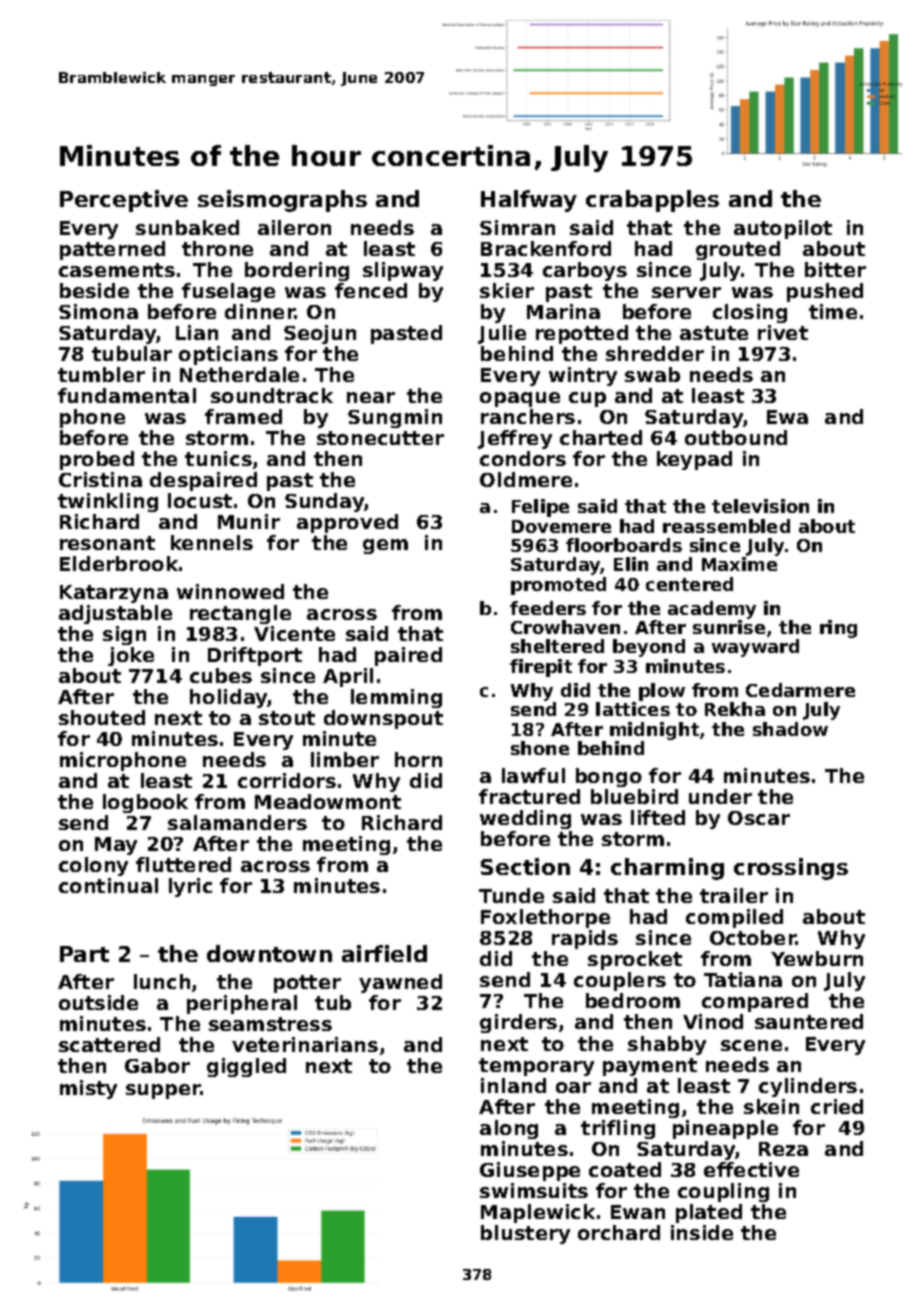 This screenshot has height=1314, width=924. I want to click on skier, so click(507, 290).
